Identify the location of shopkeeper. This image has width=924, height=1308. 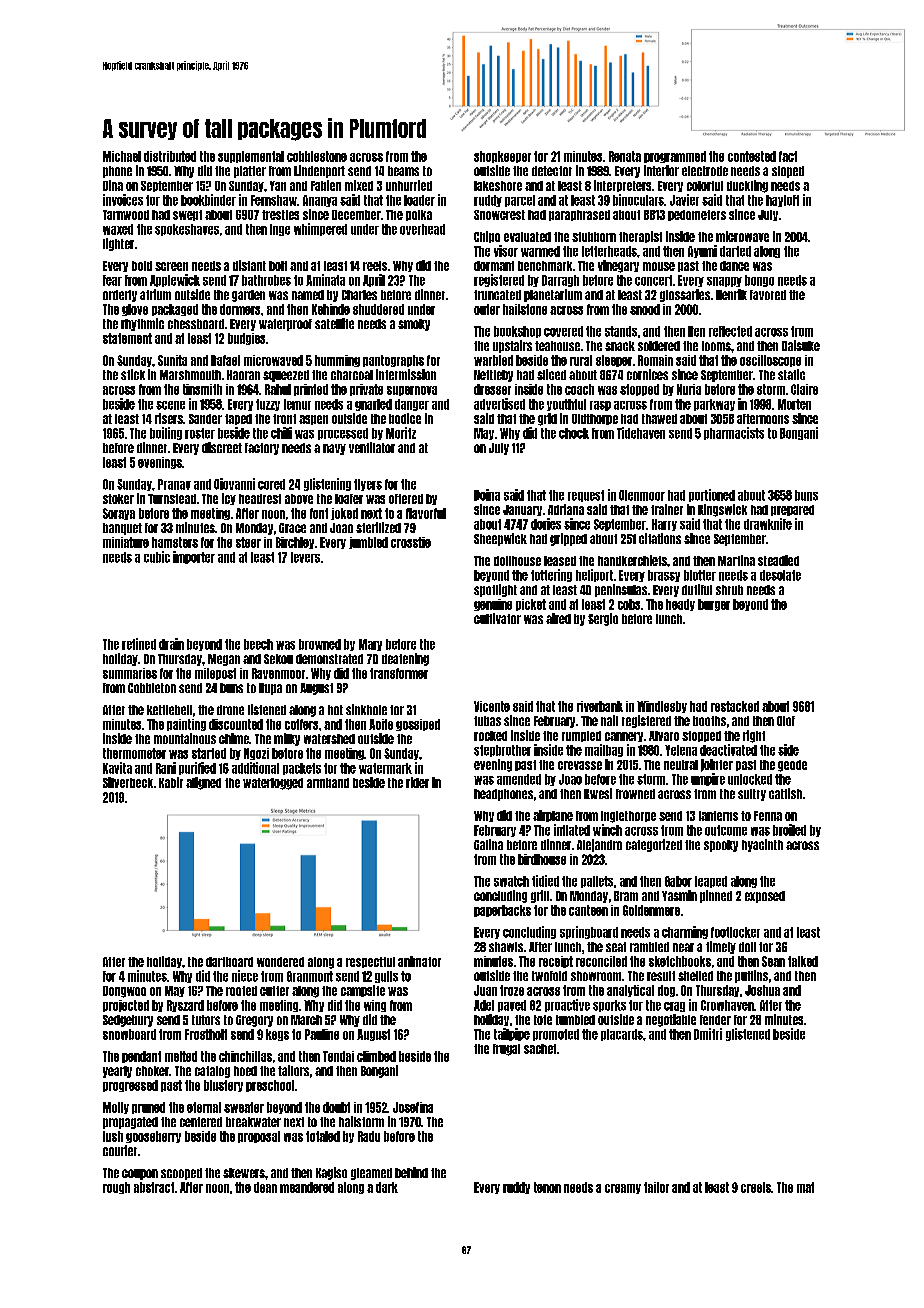
(502, 157).
